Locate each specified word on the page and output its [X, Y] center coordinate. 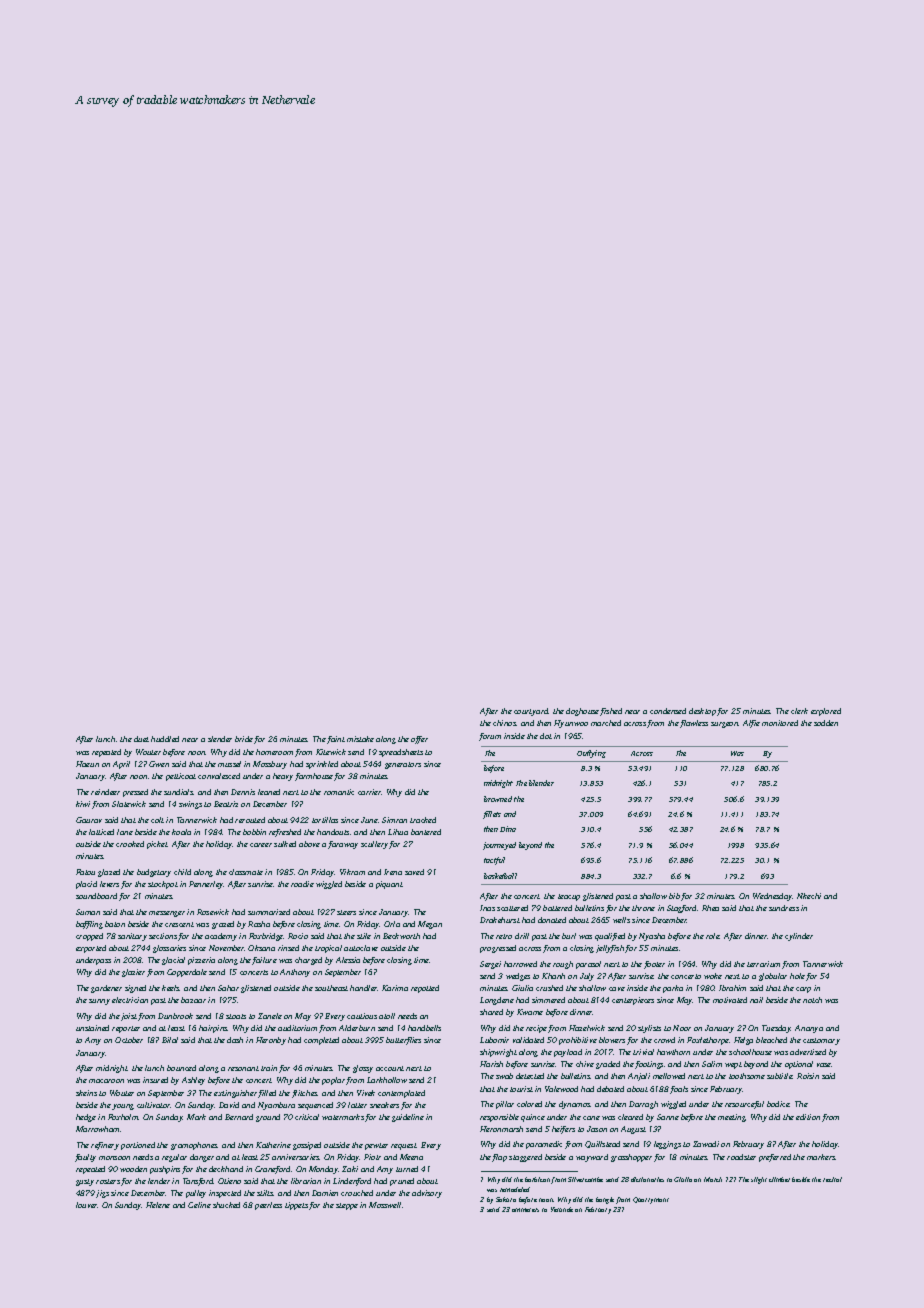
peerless [268, 1206]
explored [826, 712]
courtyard [531, 712]
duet [141, 739]
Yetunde [562, 1209]
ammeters [525, 1210]
